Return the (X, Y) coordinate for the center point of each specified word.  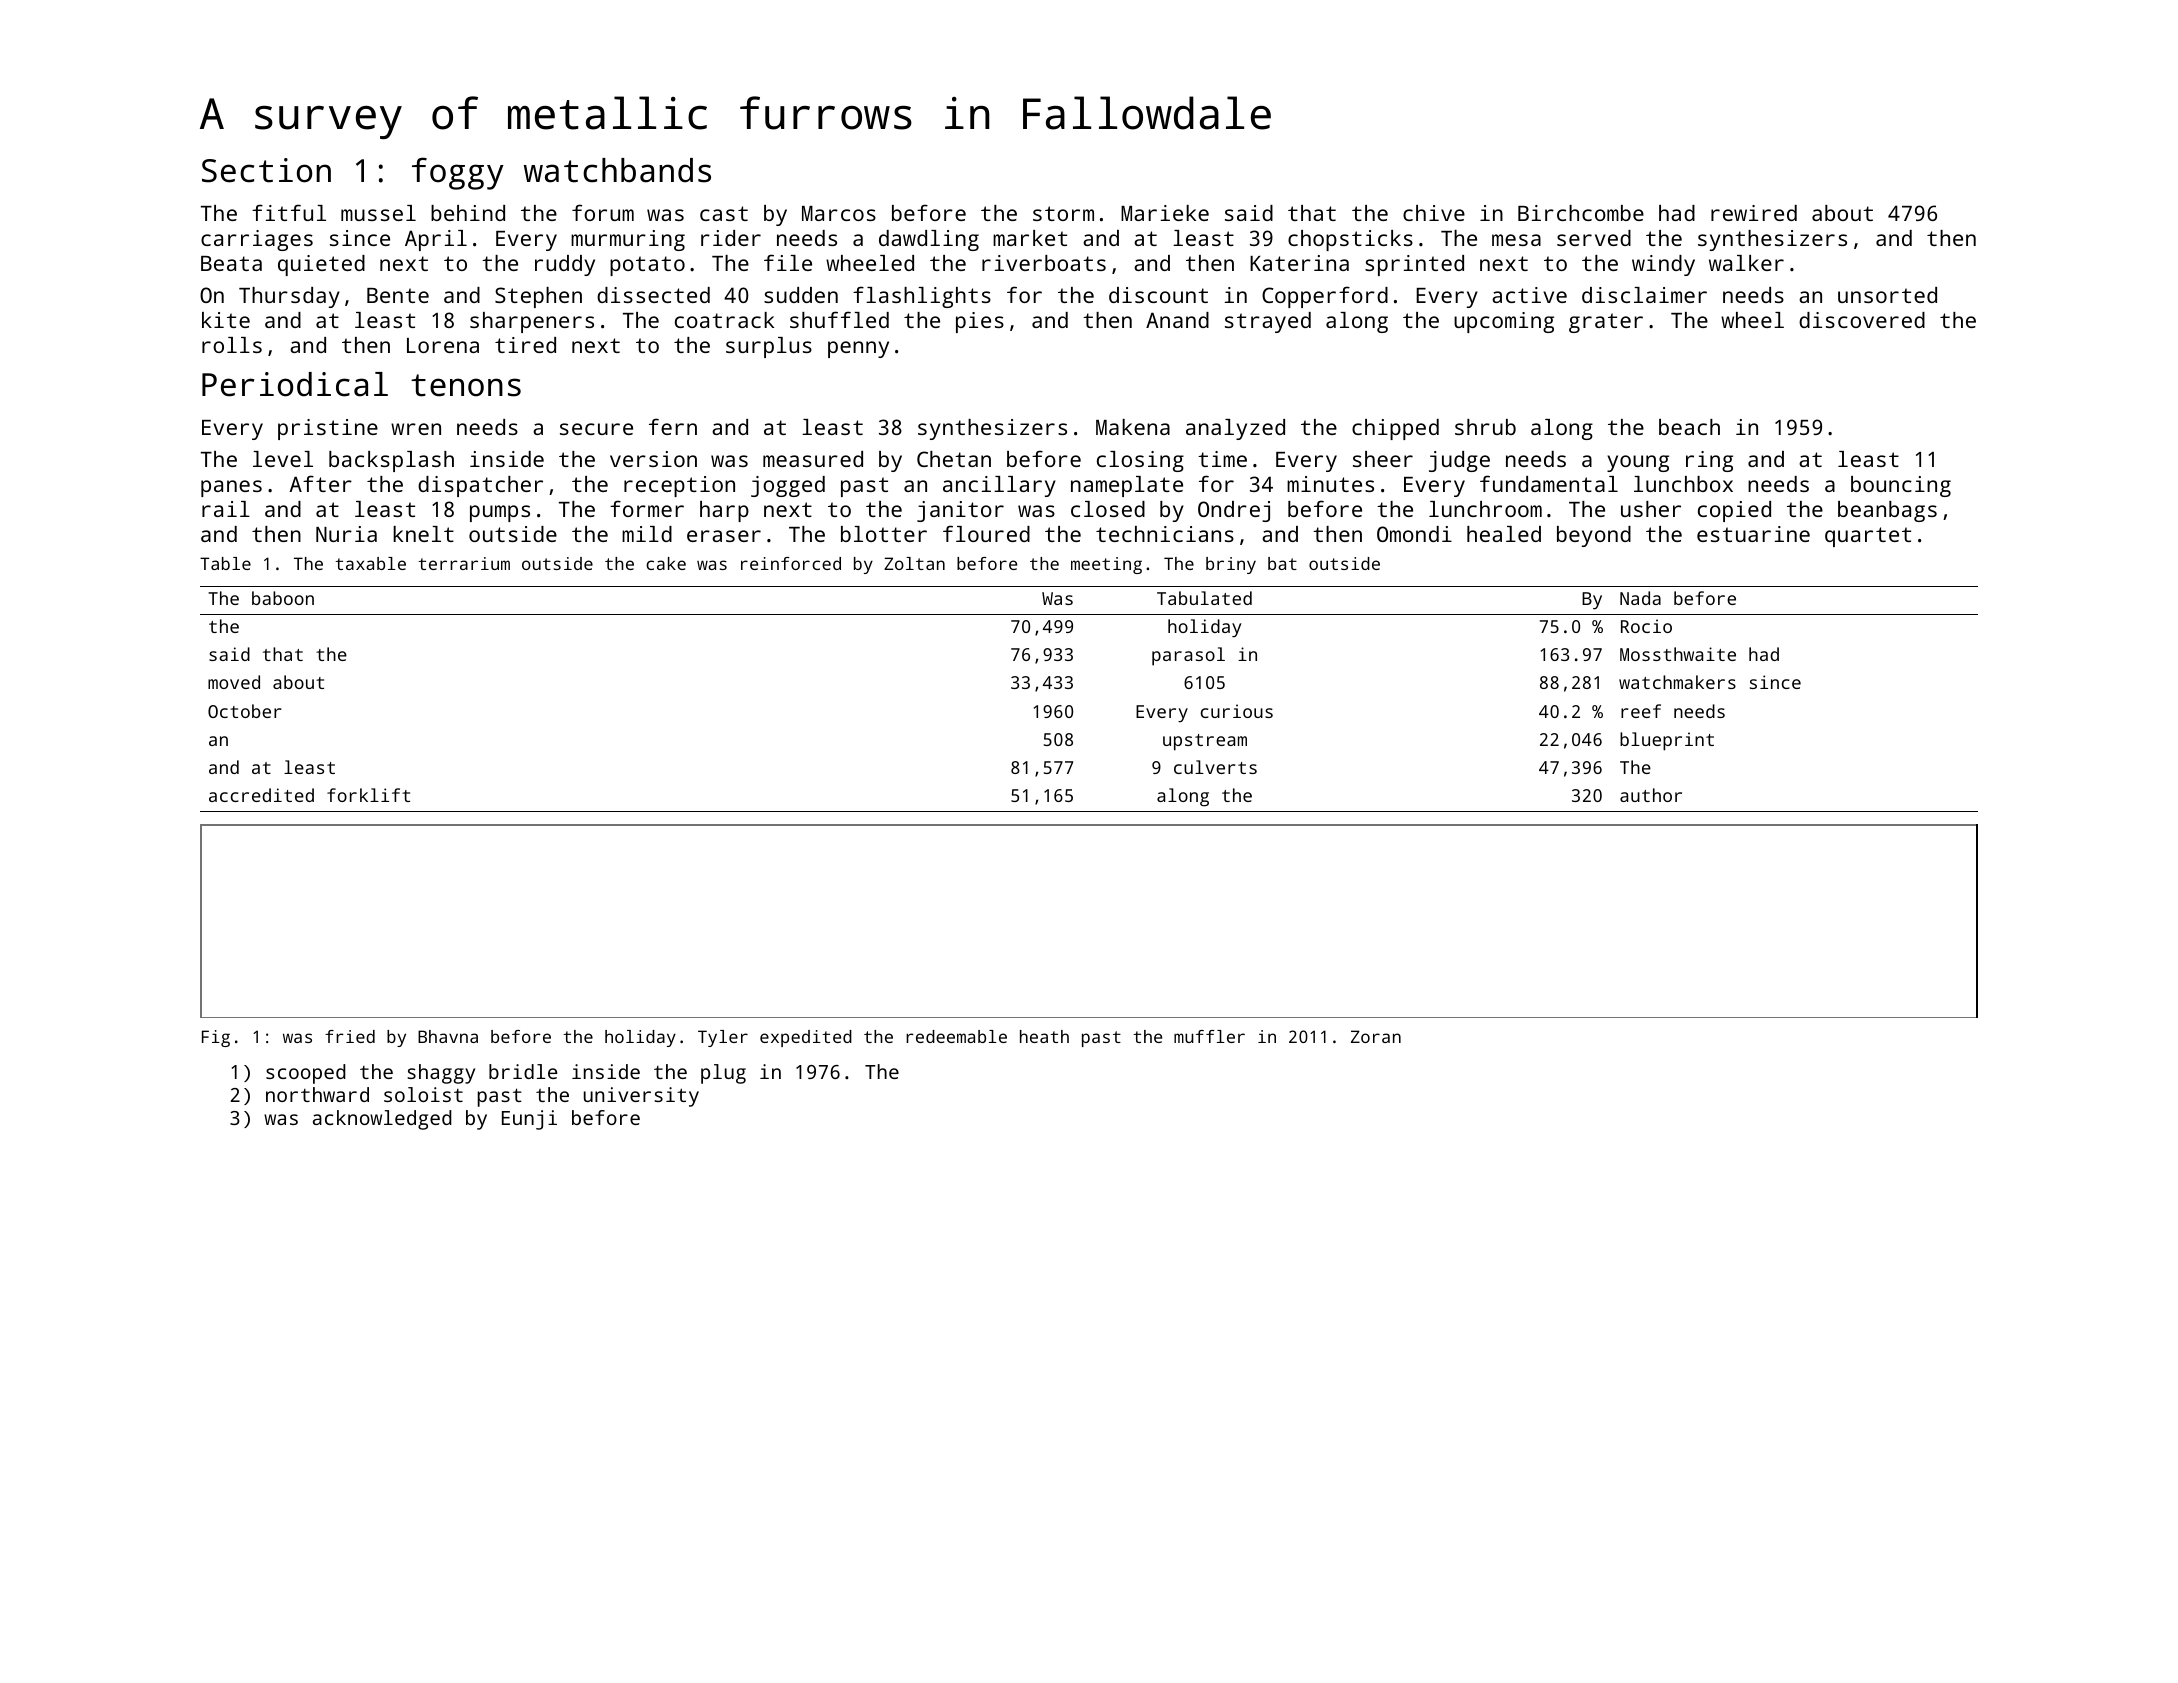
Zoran (1376, 1036)
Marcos (839, 213)
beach (1689, 427)
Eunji (529, 1120)
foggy (458, 173)
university (641, 1097)
